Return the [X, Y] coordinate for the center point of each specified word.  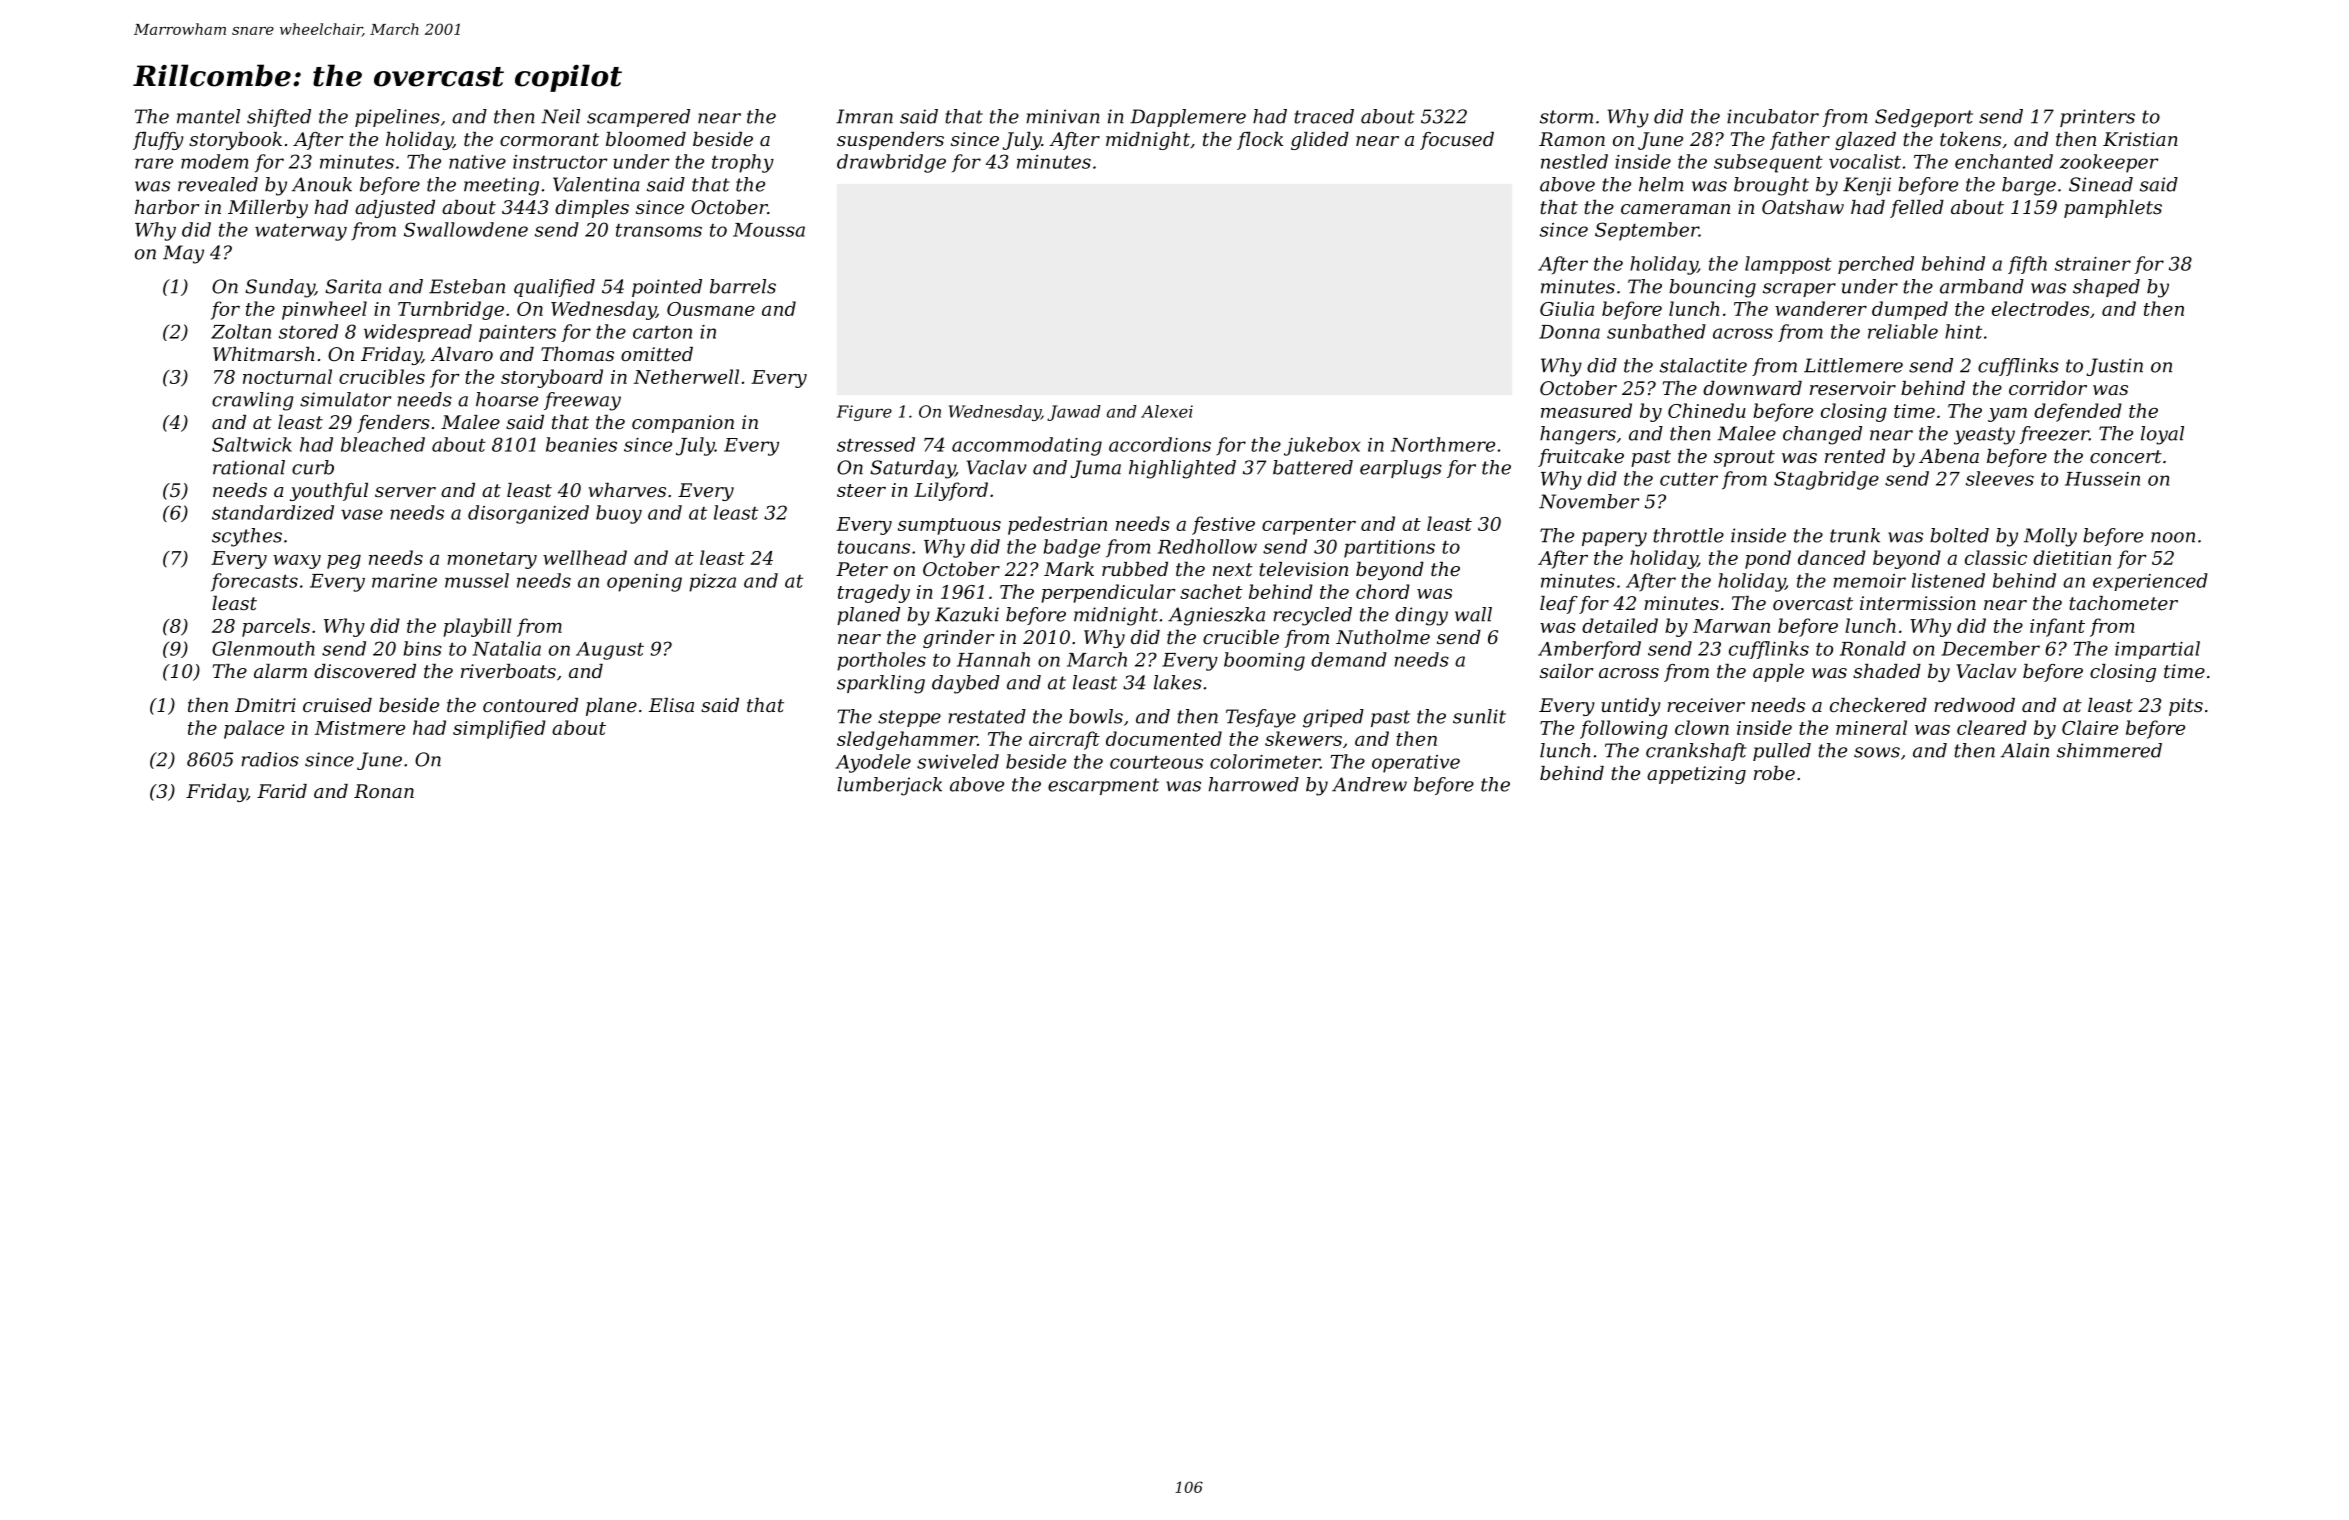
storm [1566, 117]
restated [987, 716]
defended [2078, 412]
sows [1877, 752]
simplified [499, 729]
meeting [501, 186]
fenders [393, 424]
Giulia [1567, 308]
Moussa [769, 230]
